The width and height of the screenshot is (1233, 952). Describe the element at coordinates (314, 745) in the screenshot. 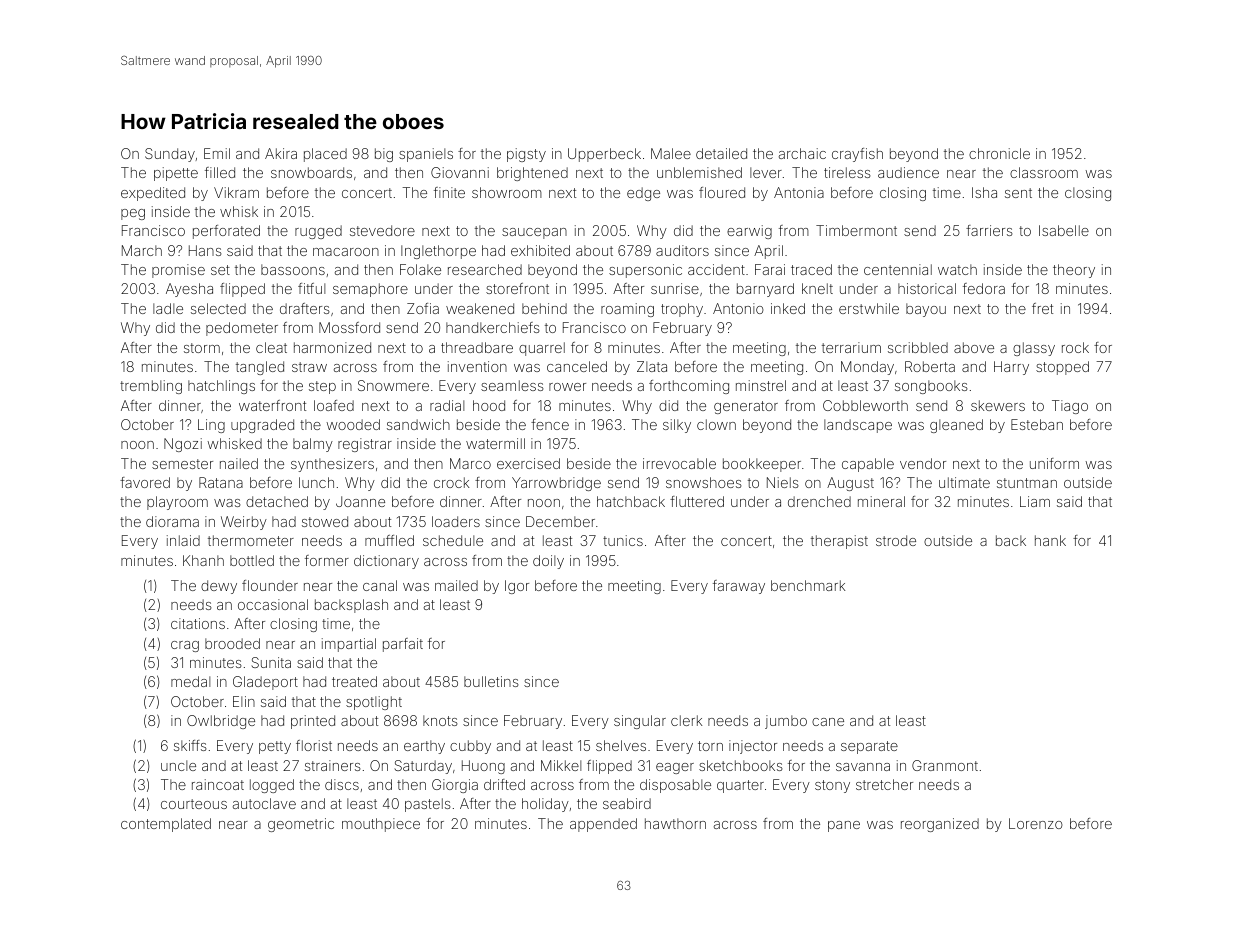

I see `florist` at that location.
